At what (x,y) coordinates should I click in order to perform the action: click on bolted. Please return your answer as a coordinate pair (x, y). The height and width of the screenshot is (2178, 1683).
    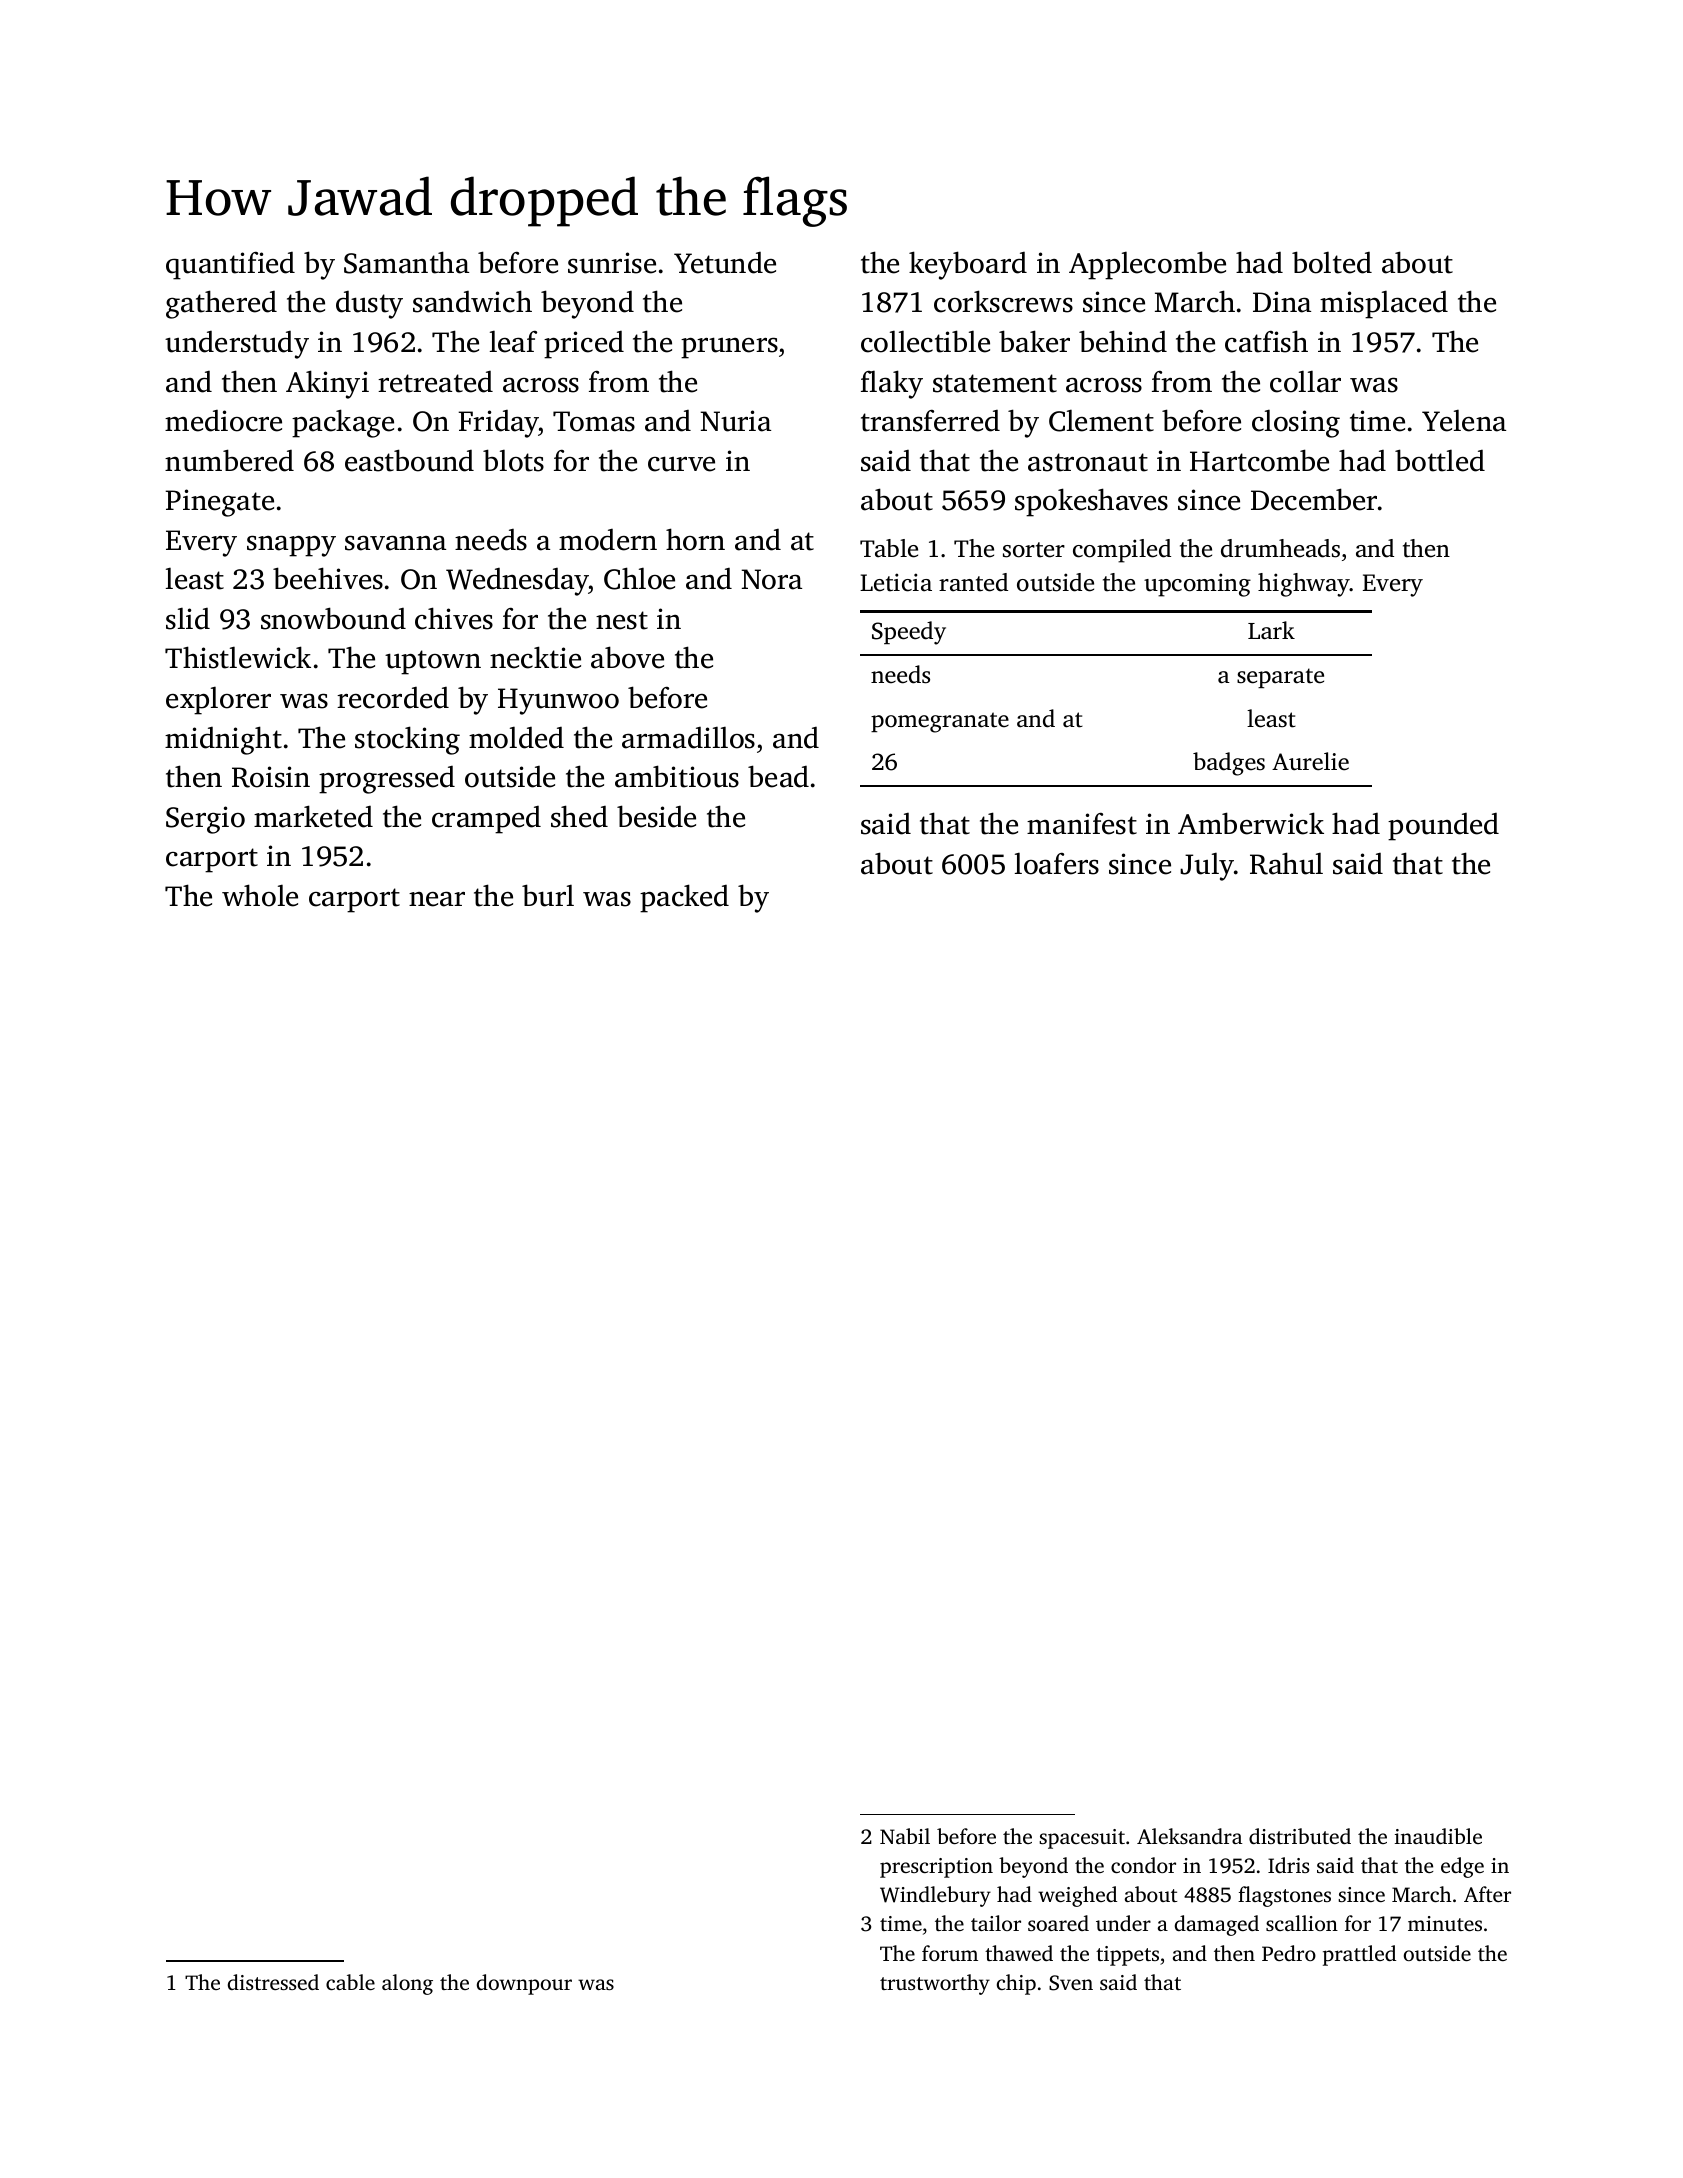
    Looking at the image, I should click on (1332, 262).
